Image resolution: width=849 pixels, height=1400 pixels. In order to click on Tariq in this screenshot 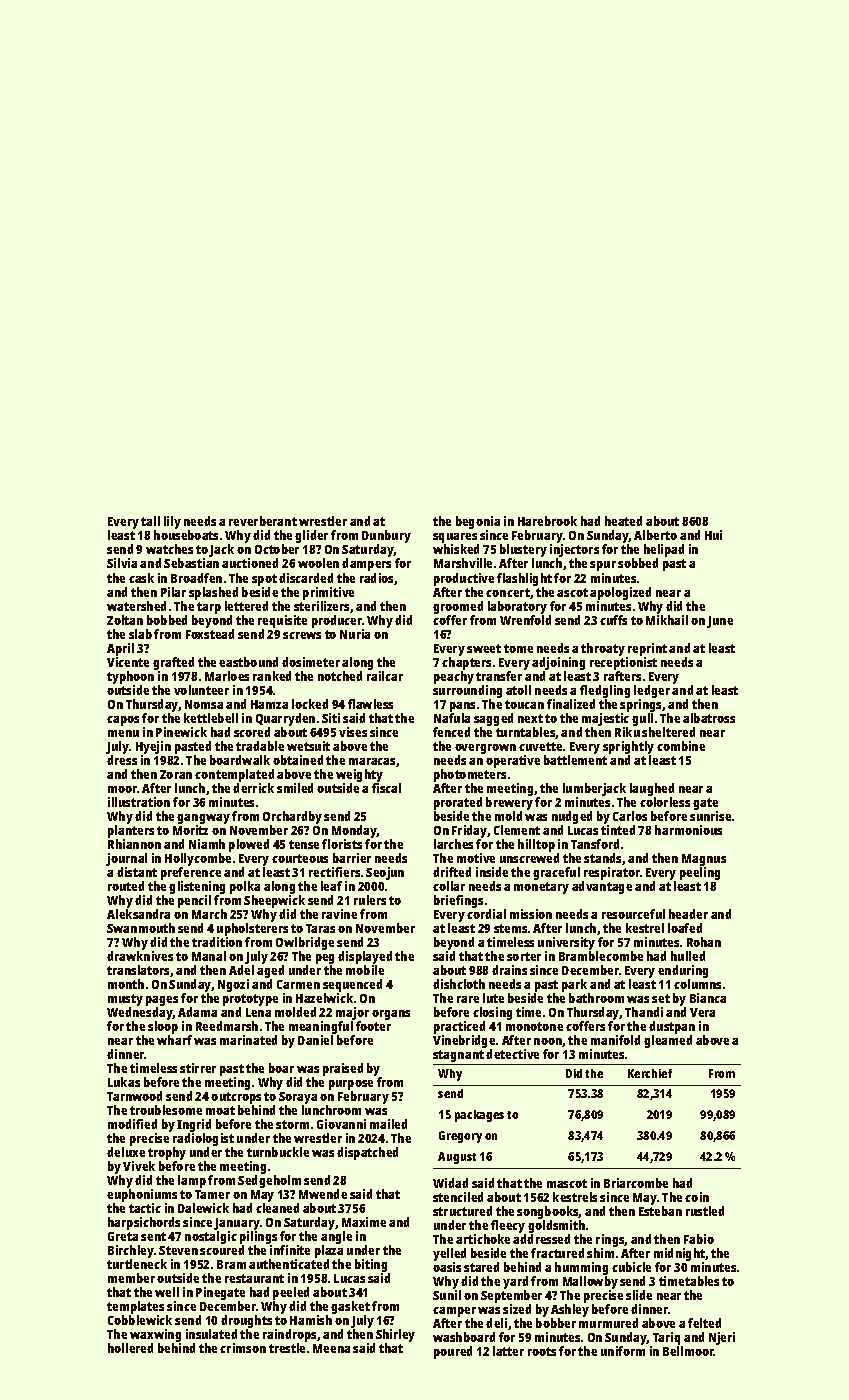, I will do `click(666, 1338)`.
